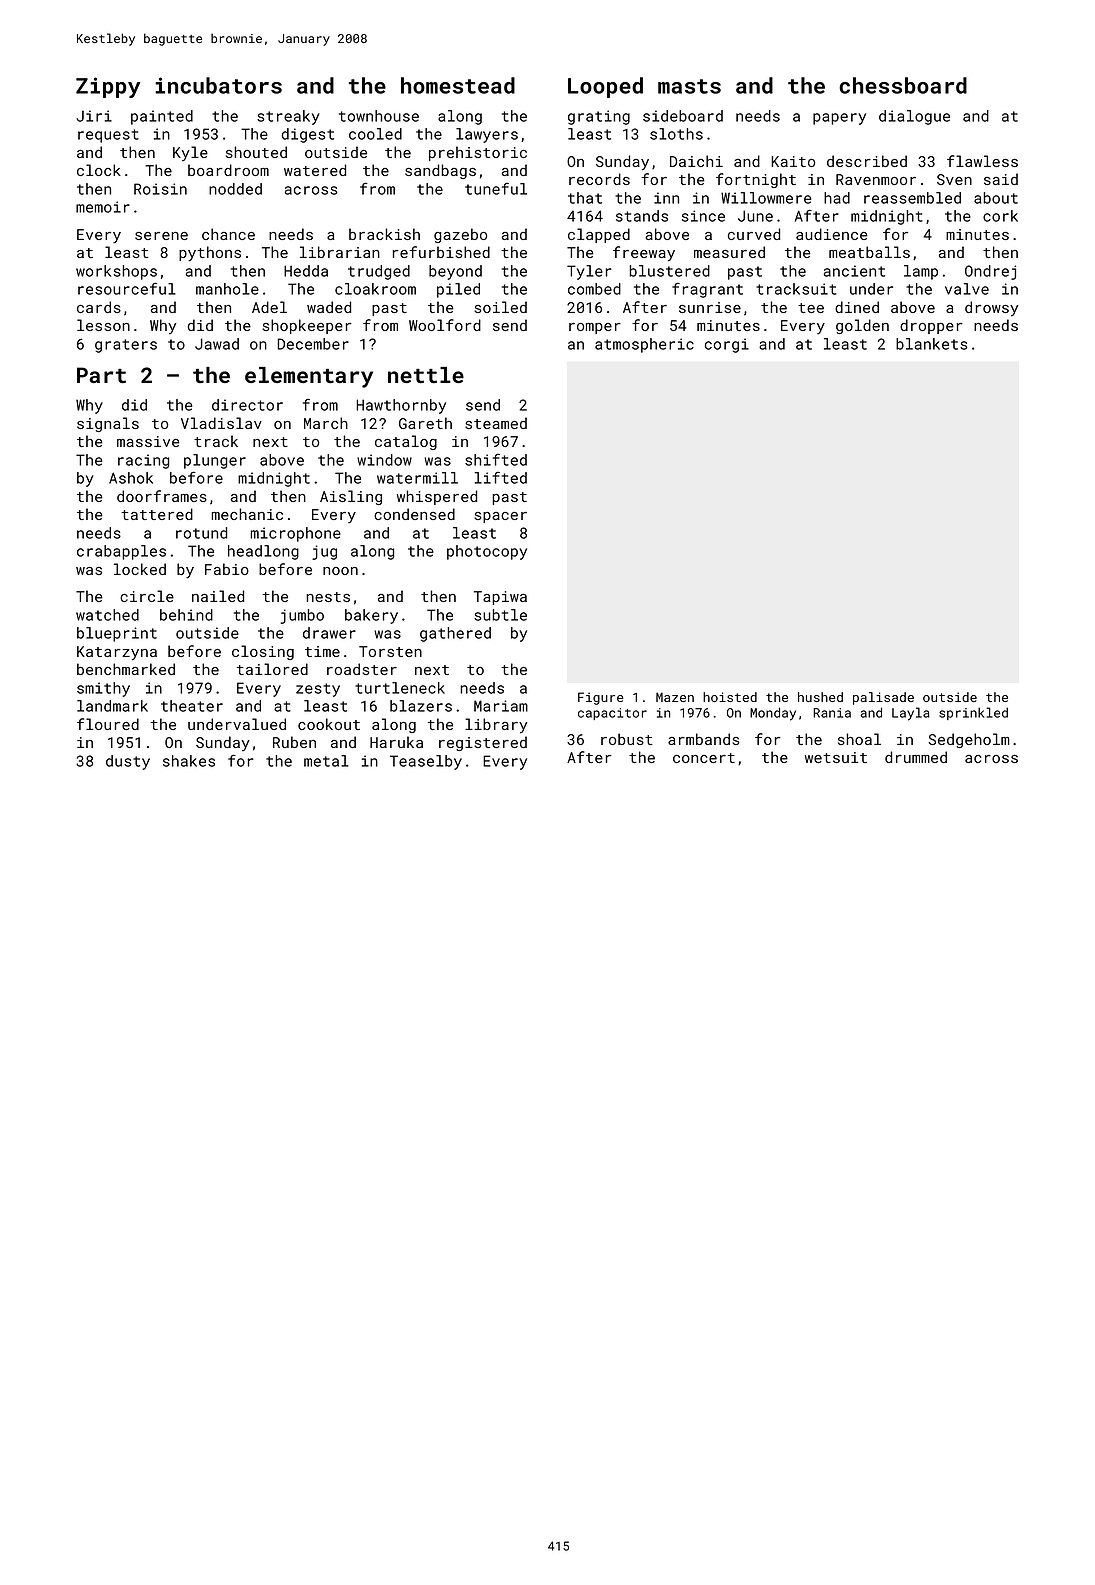 This page has width=1095, height=1585. What do you see at coordinates (487, 552) in the page?
I see `photocopy` at bounding box center [487, 552].
